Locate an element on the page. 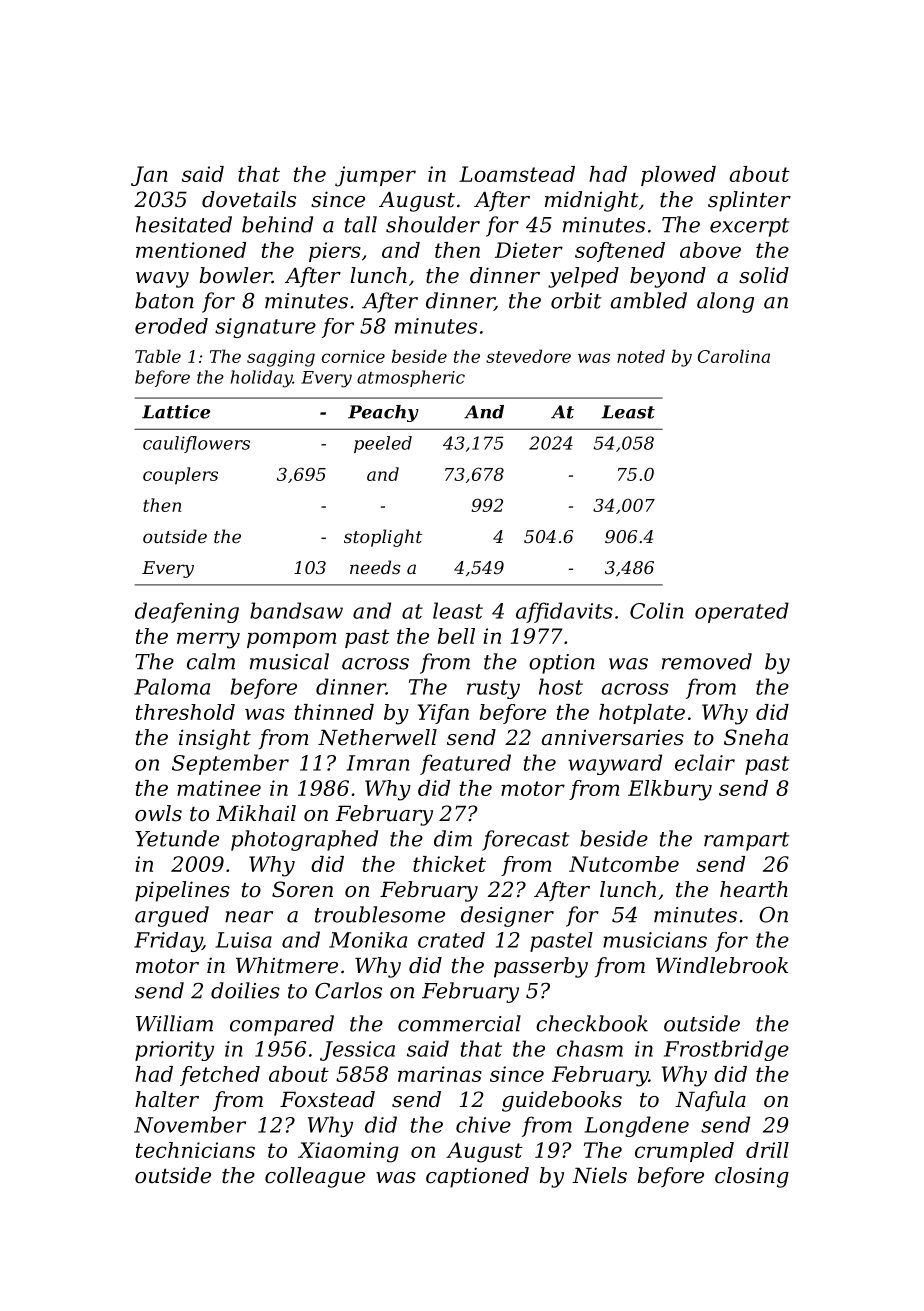 This image has width=924, height=1311. chasm is located at coordinates (590, 1048).
